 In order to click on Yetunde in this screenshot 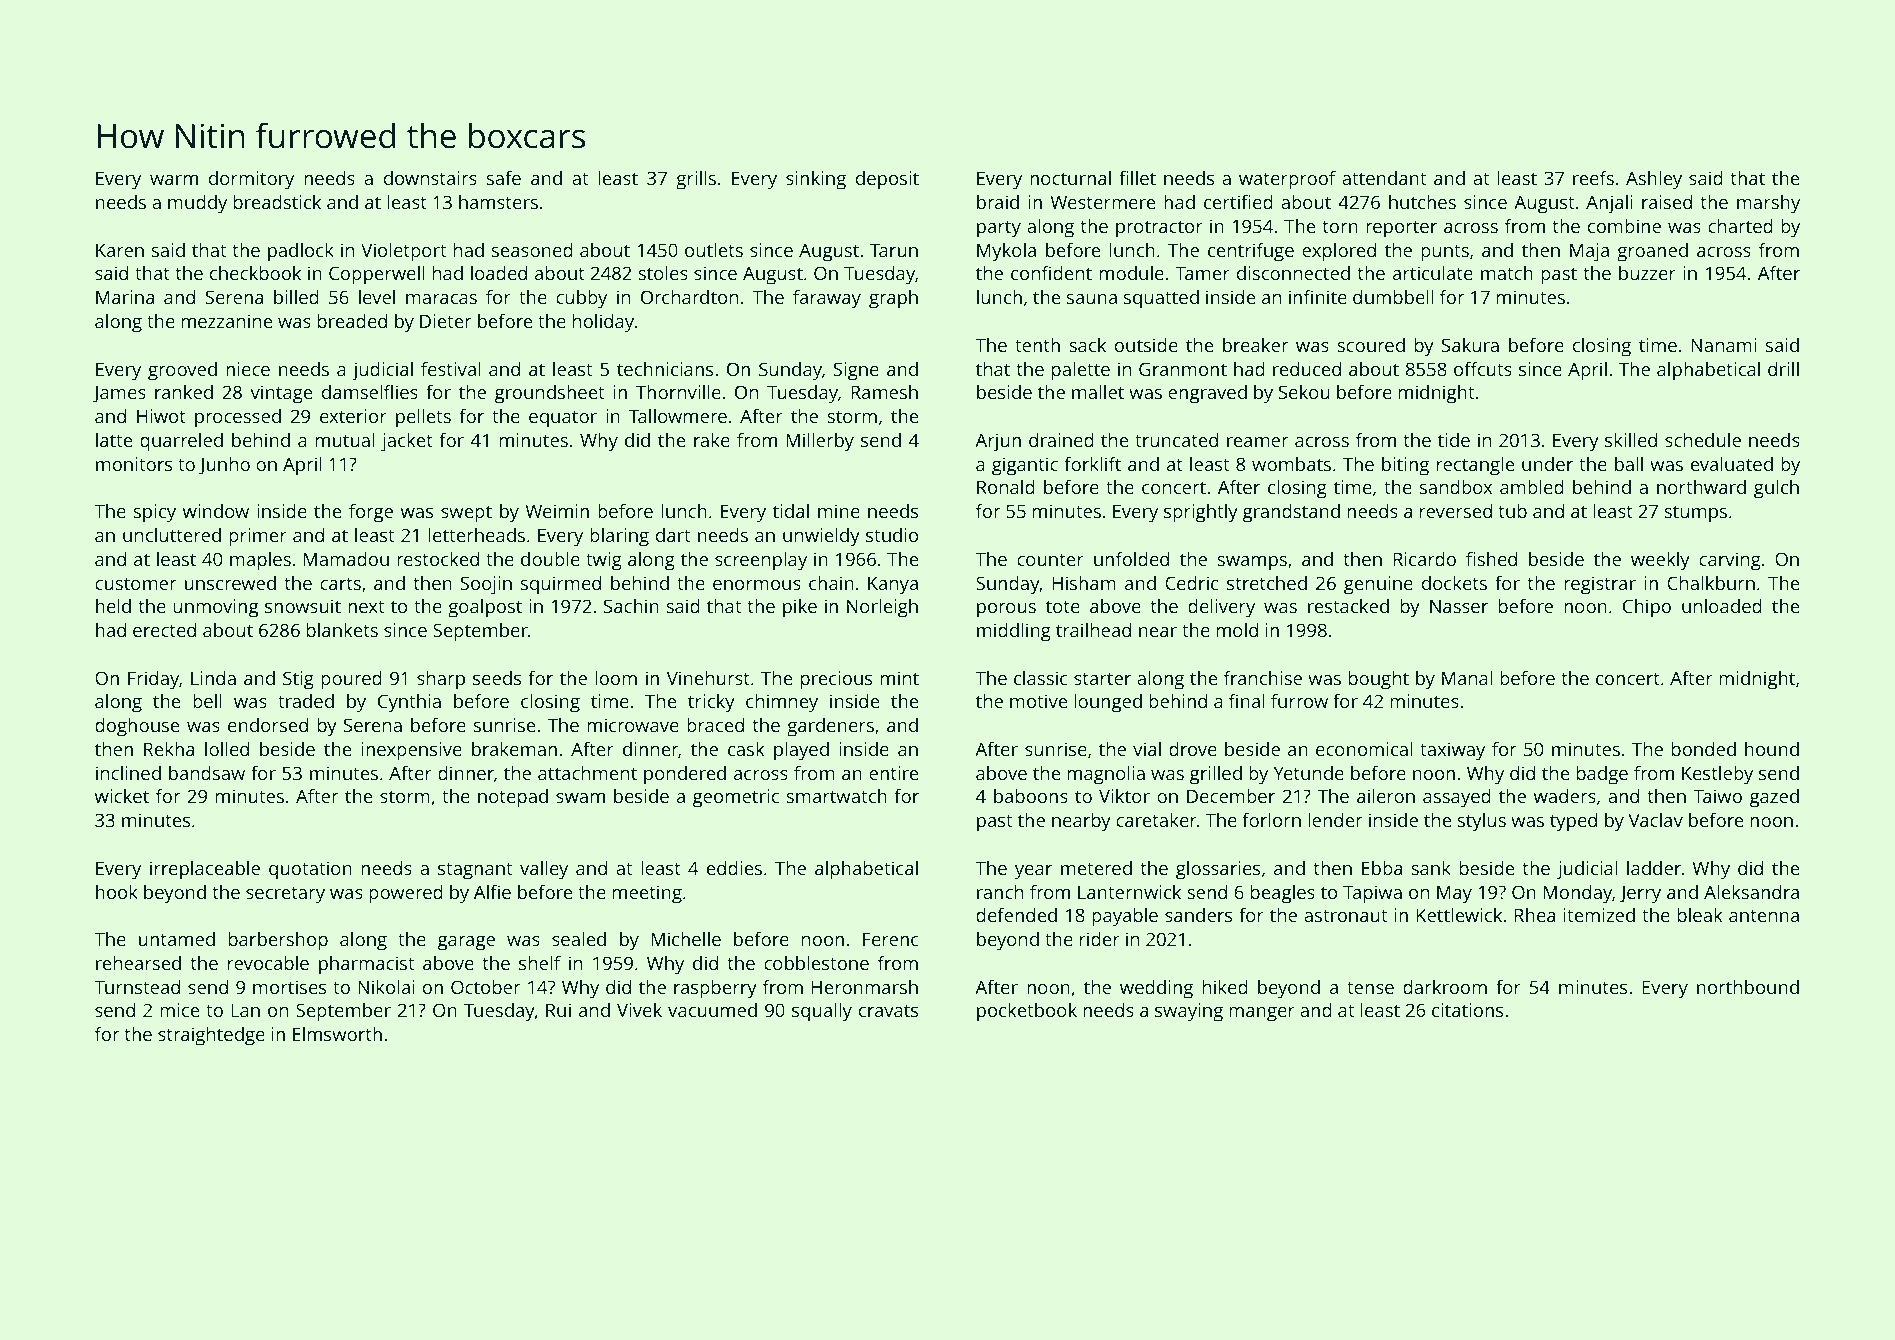, I will do `click(1309, 773)`.
